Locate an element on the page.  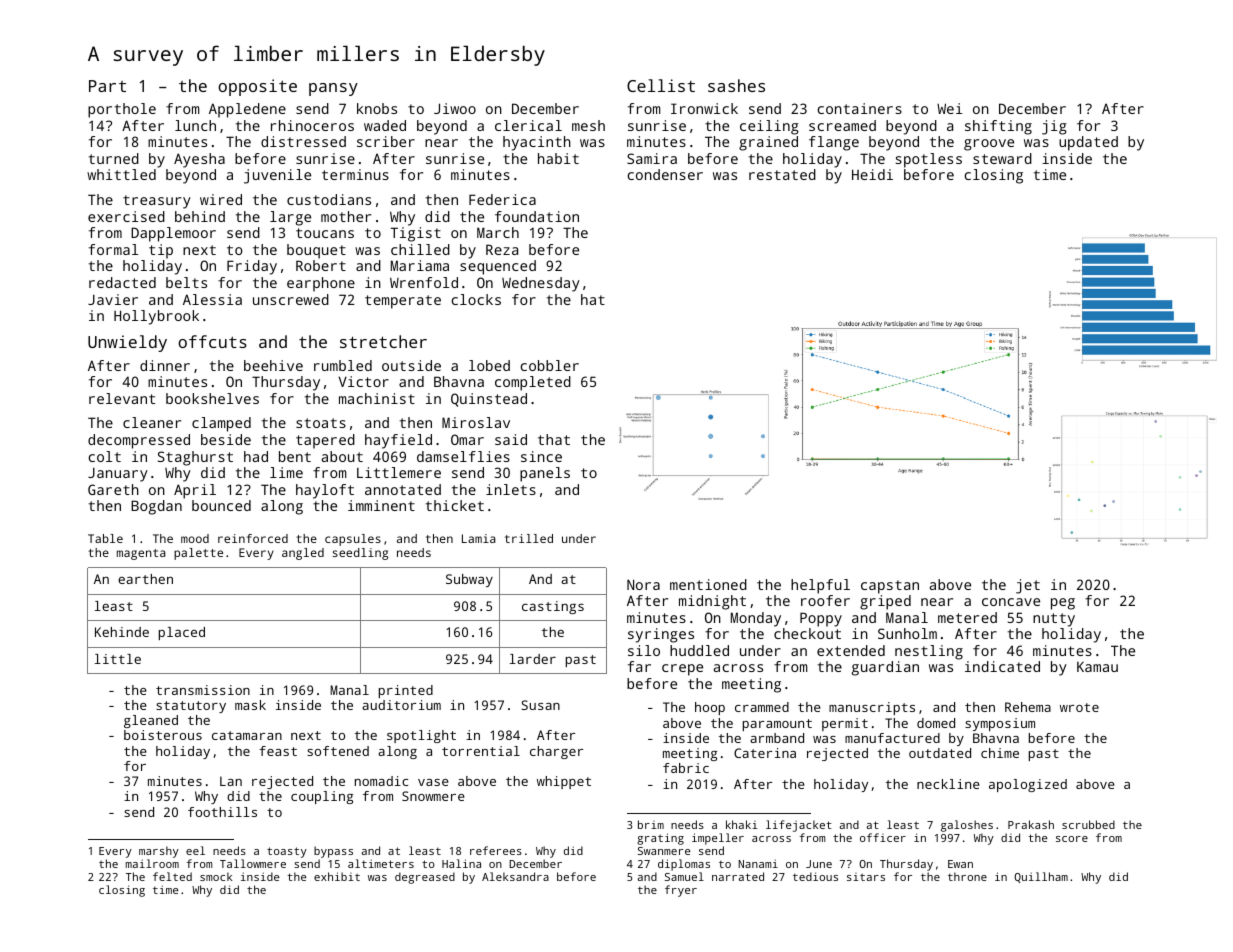
custodians is located at coordinates (329, 199).
